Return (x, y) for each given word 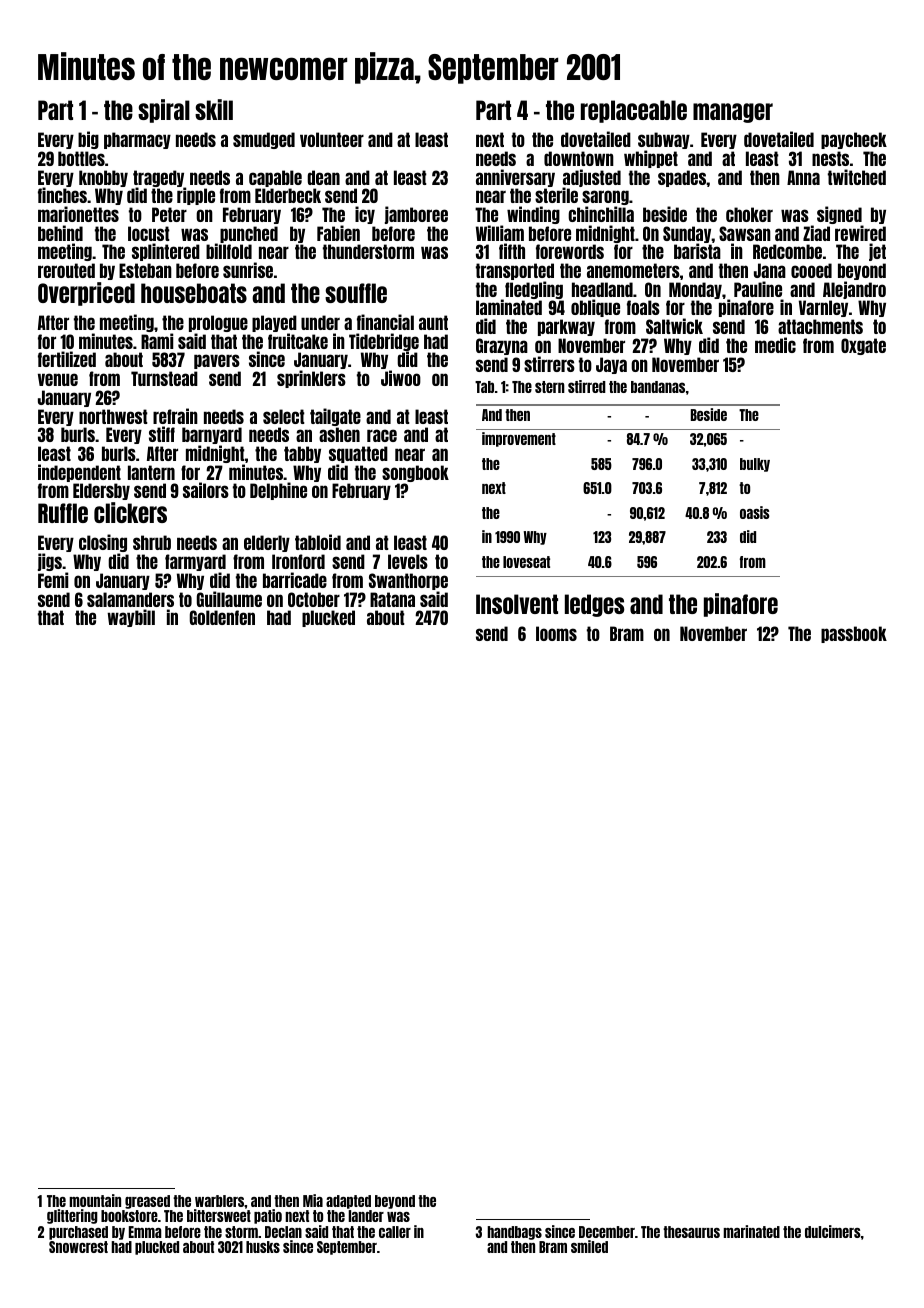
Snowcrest (78, 1247)
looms (556, 633)
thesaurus (691, 1232)
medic (775, 345)
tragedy (159, 179)
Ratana (392, 599)
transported (515, 271)
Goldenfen (222, 617)
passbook (854, 634)
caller (395, 1232)
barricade (295, 580)
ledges (594, 605)
